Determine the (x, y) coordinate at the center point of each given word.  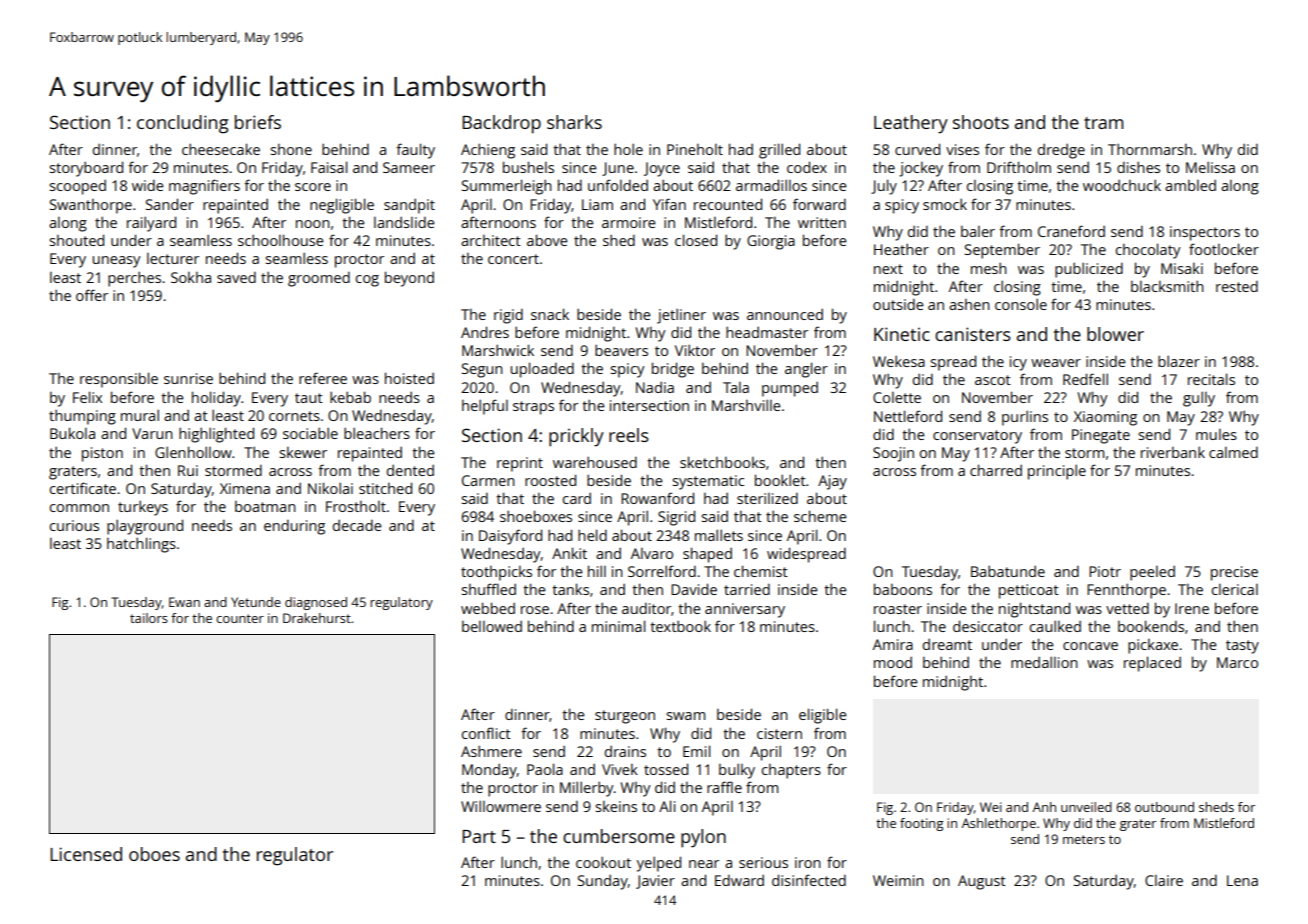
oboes (154, 854)
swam (685, 716)
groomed (319, 279)
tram (1103, 123)
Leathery (911, 124)
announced (785, 314)
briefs (258, 122)
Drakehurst (317, 618)
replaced (1152, 664)
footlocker (1224, 249)
